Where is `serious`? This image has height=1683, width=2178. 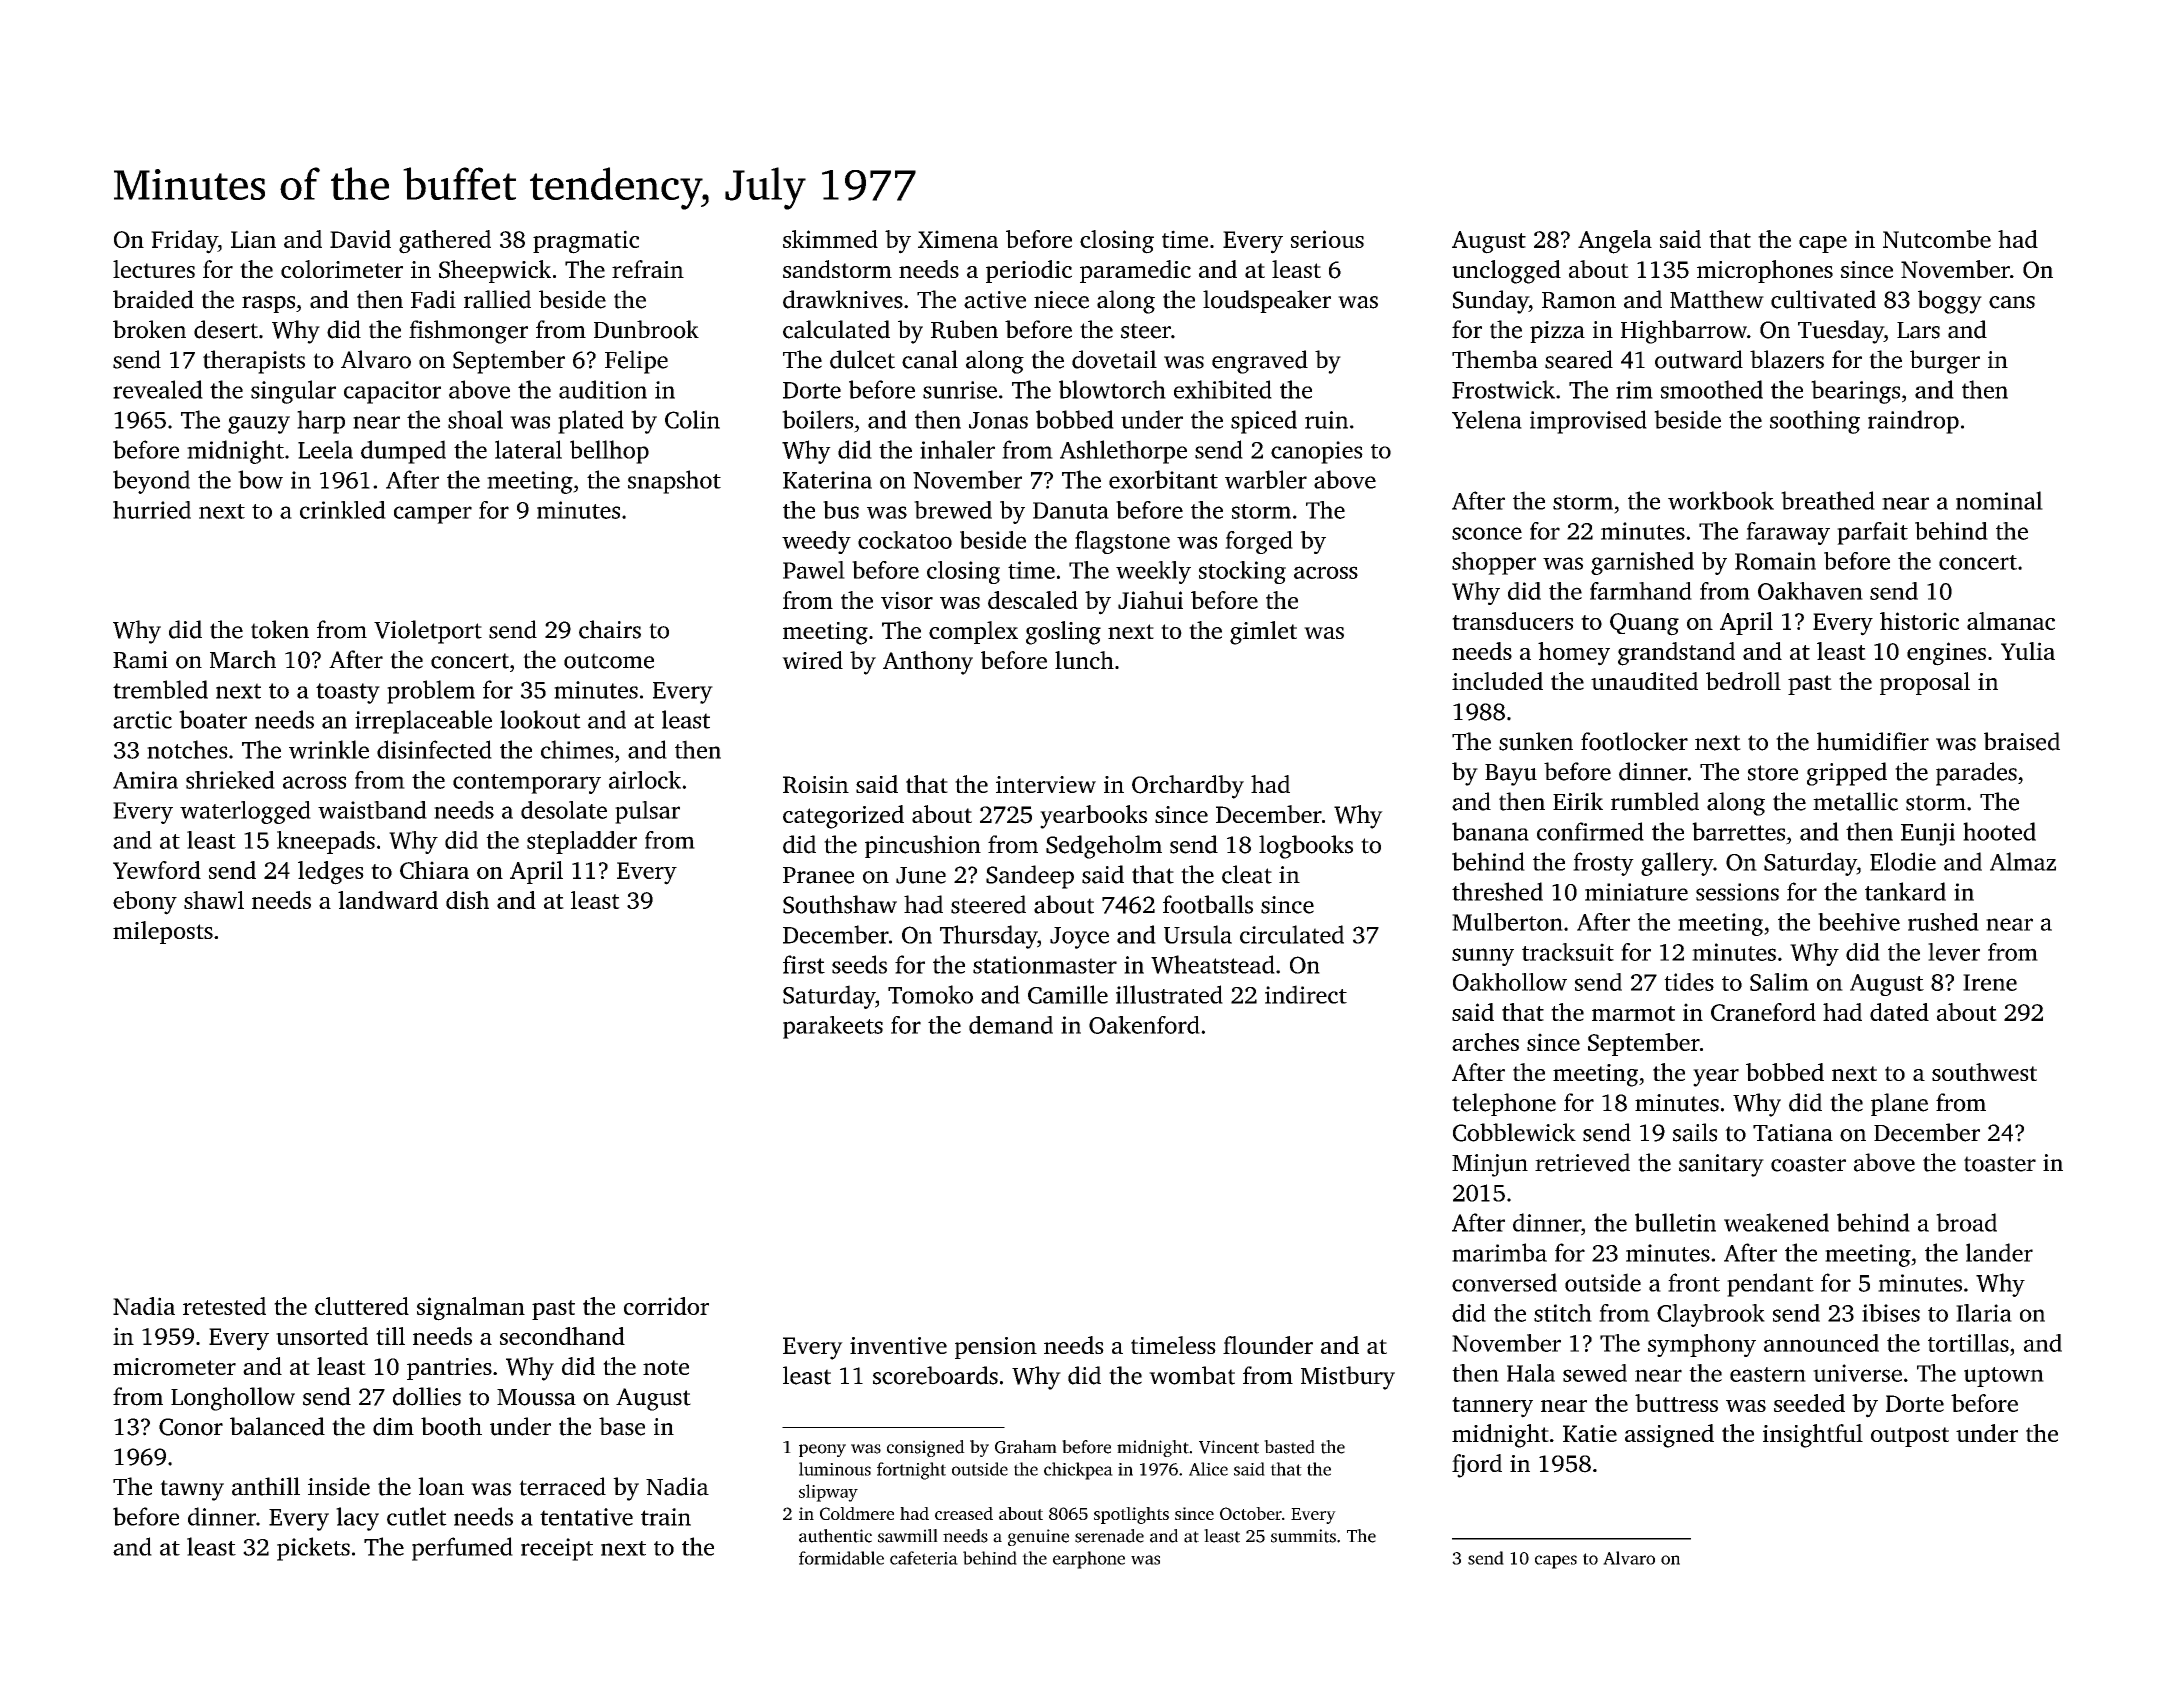
serious is located at coordinates (1327, 239).
